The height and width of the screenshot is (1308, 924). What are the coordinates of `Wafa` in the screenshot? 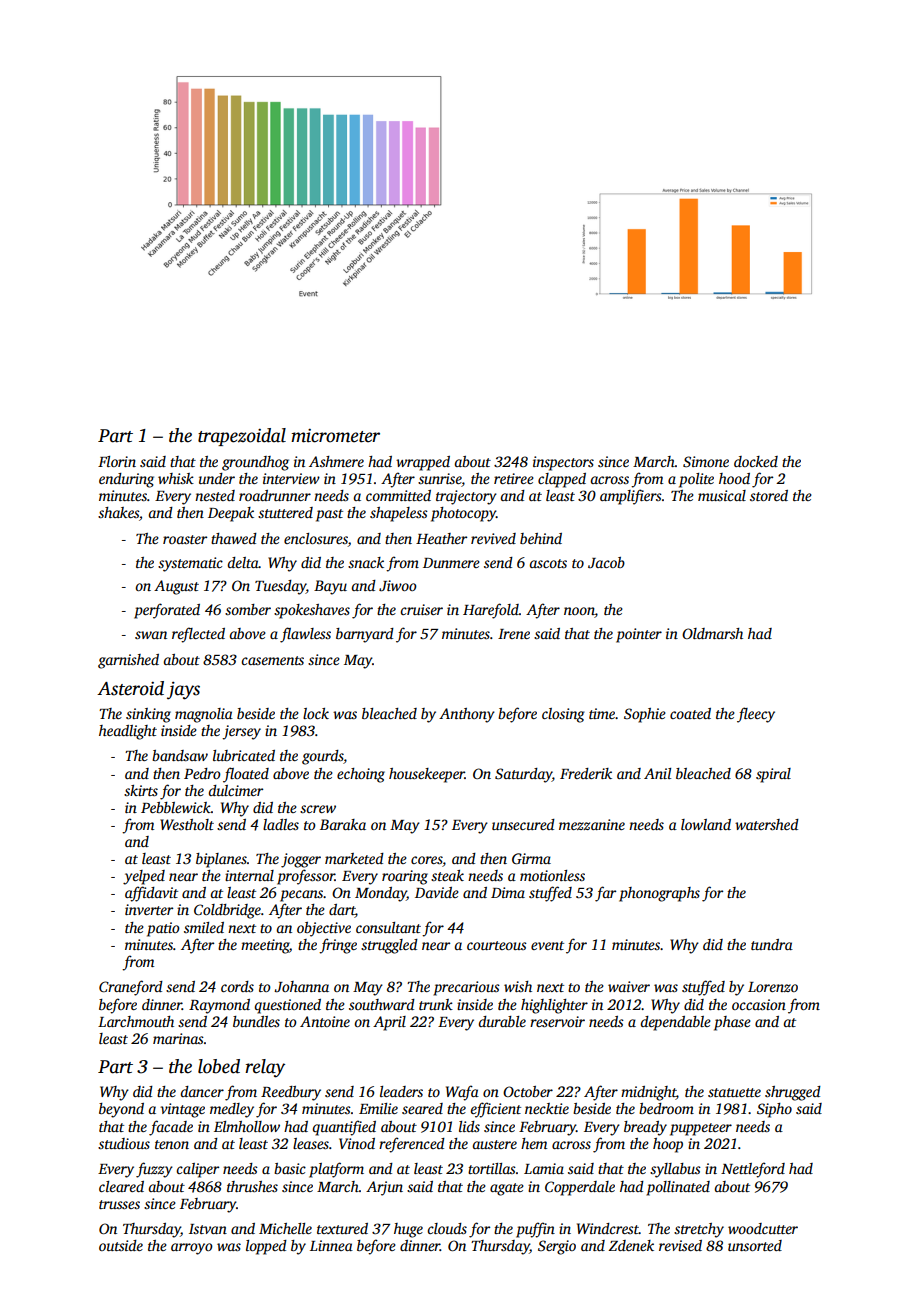 It's located at (462, 1093).
